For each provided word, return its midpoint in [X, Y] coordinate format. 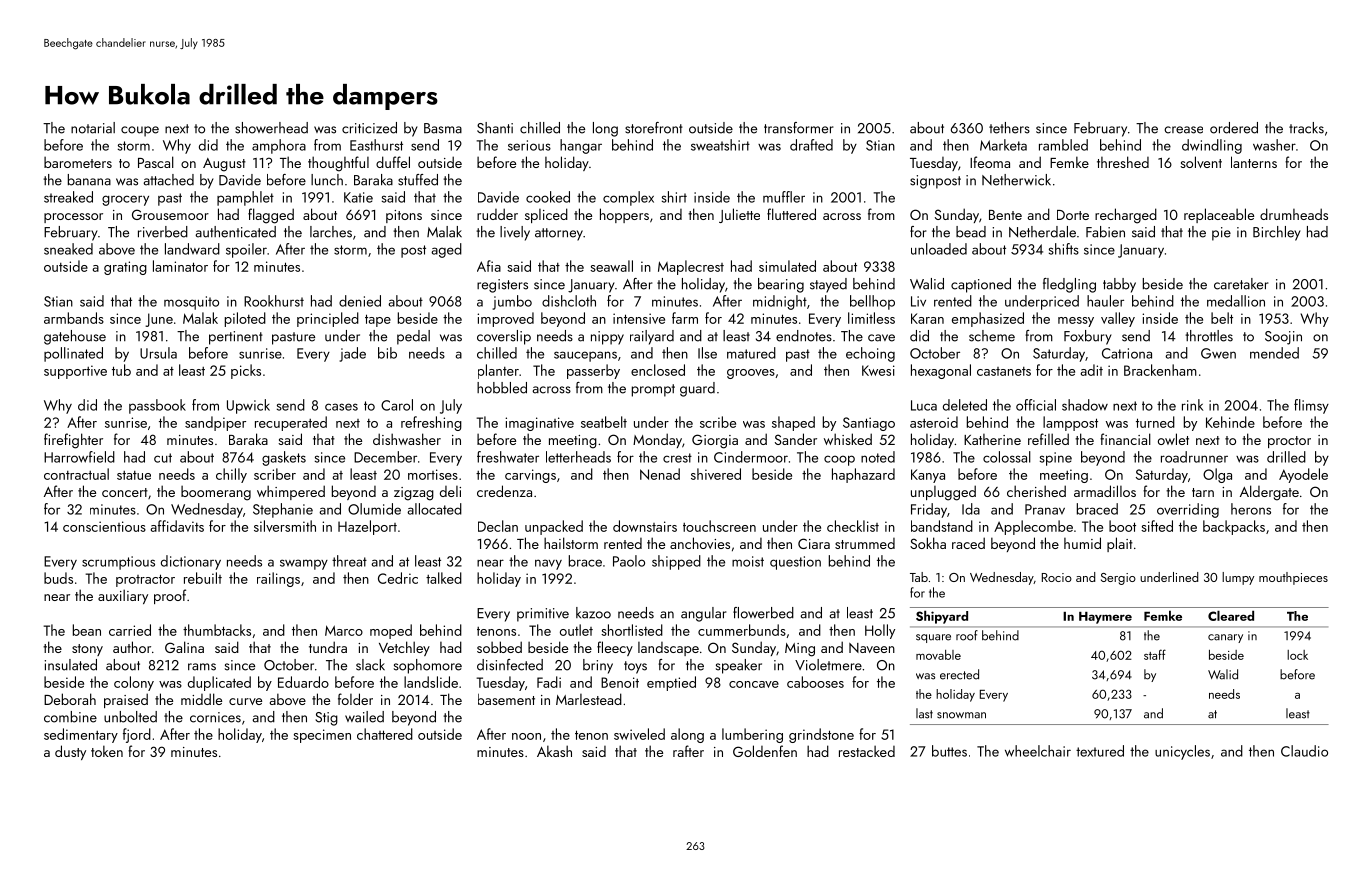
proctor [1289, 442]
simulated [787, 266]
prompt [653, 390]
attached [168, 180]
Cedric [398, 578]
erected [959, 674]
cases [341, 407]
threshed [1123, 162]
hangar [581, 146]
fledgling [1069, 285]
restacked [867, 751]
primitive [543, 615]
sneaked [68, 249]
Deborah [70, 699]
